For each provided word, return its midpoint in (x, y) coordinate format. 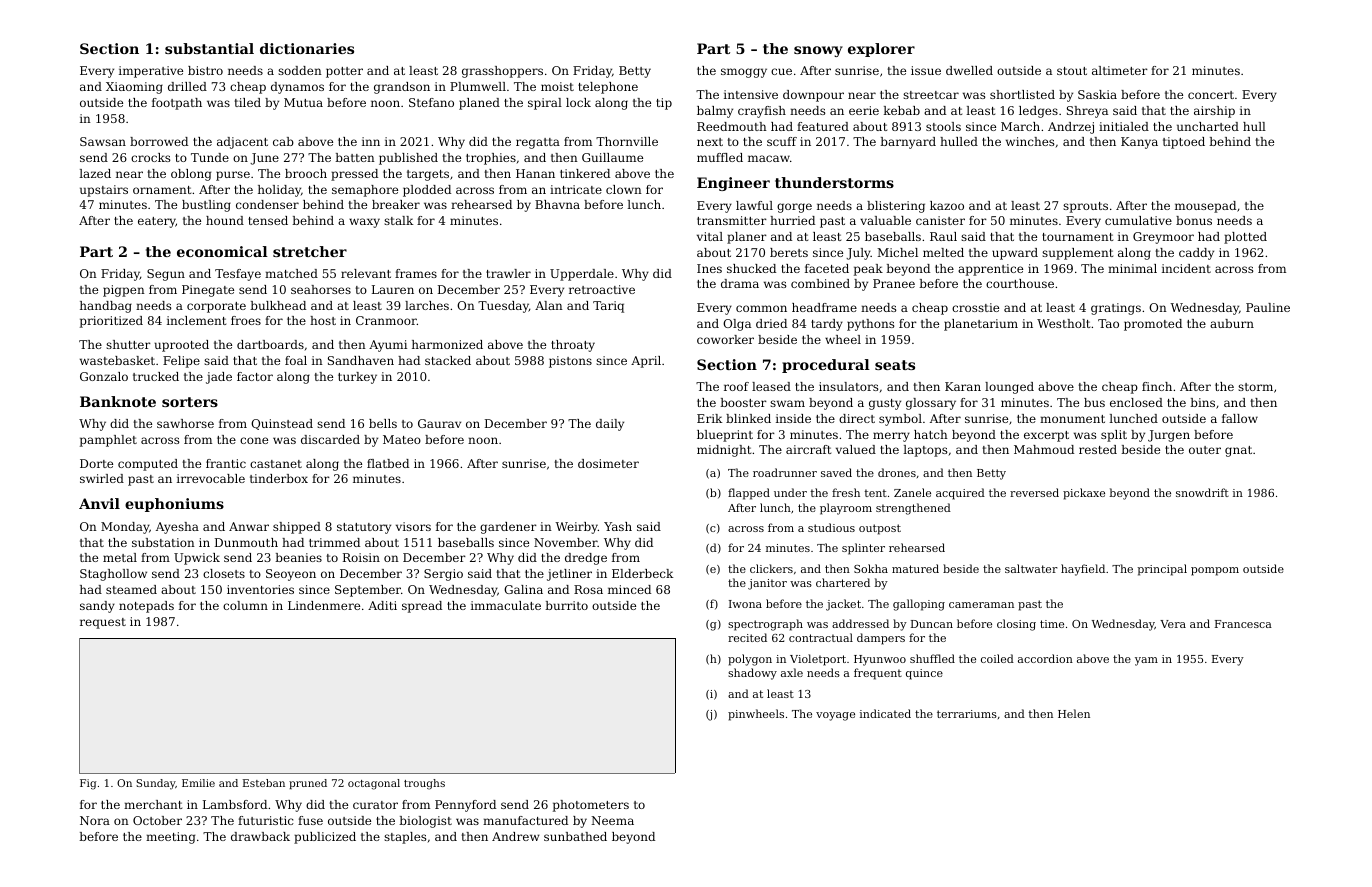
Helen (1074, 713)
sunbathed (575, 836)
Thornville (627, 141)
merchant (153, 804)
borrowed (159, 141)
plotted (1245, 238)
